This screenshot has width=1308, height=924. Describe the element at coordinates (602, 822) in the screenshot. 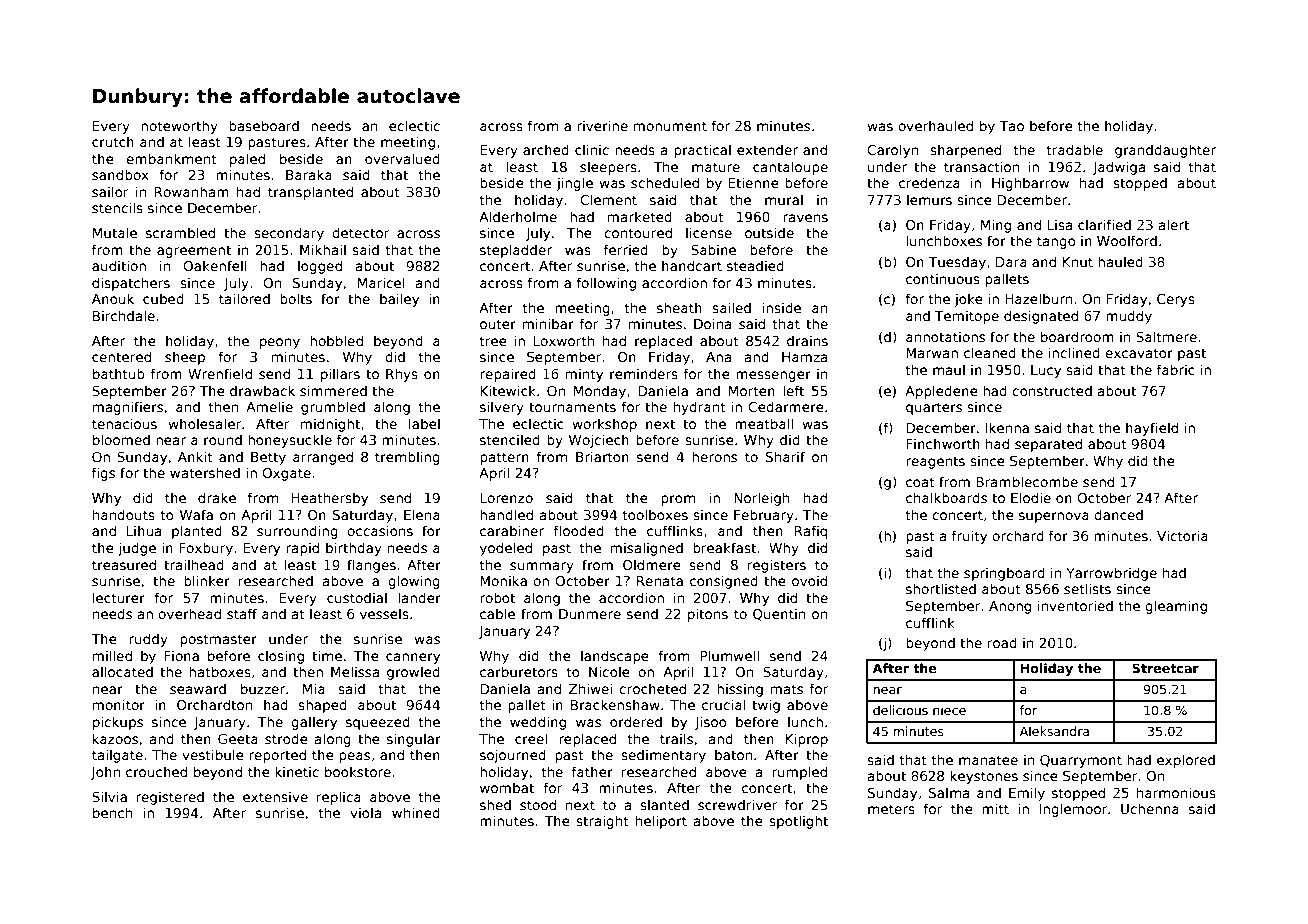

I see `straight` at that location.
